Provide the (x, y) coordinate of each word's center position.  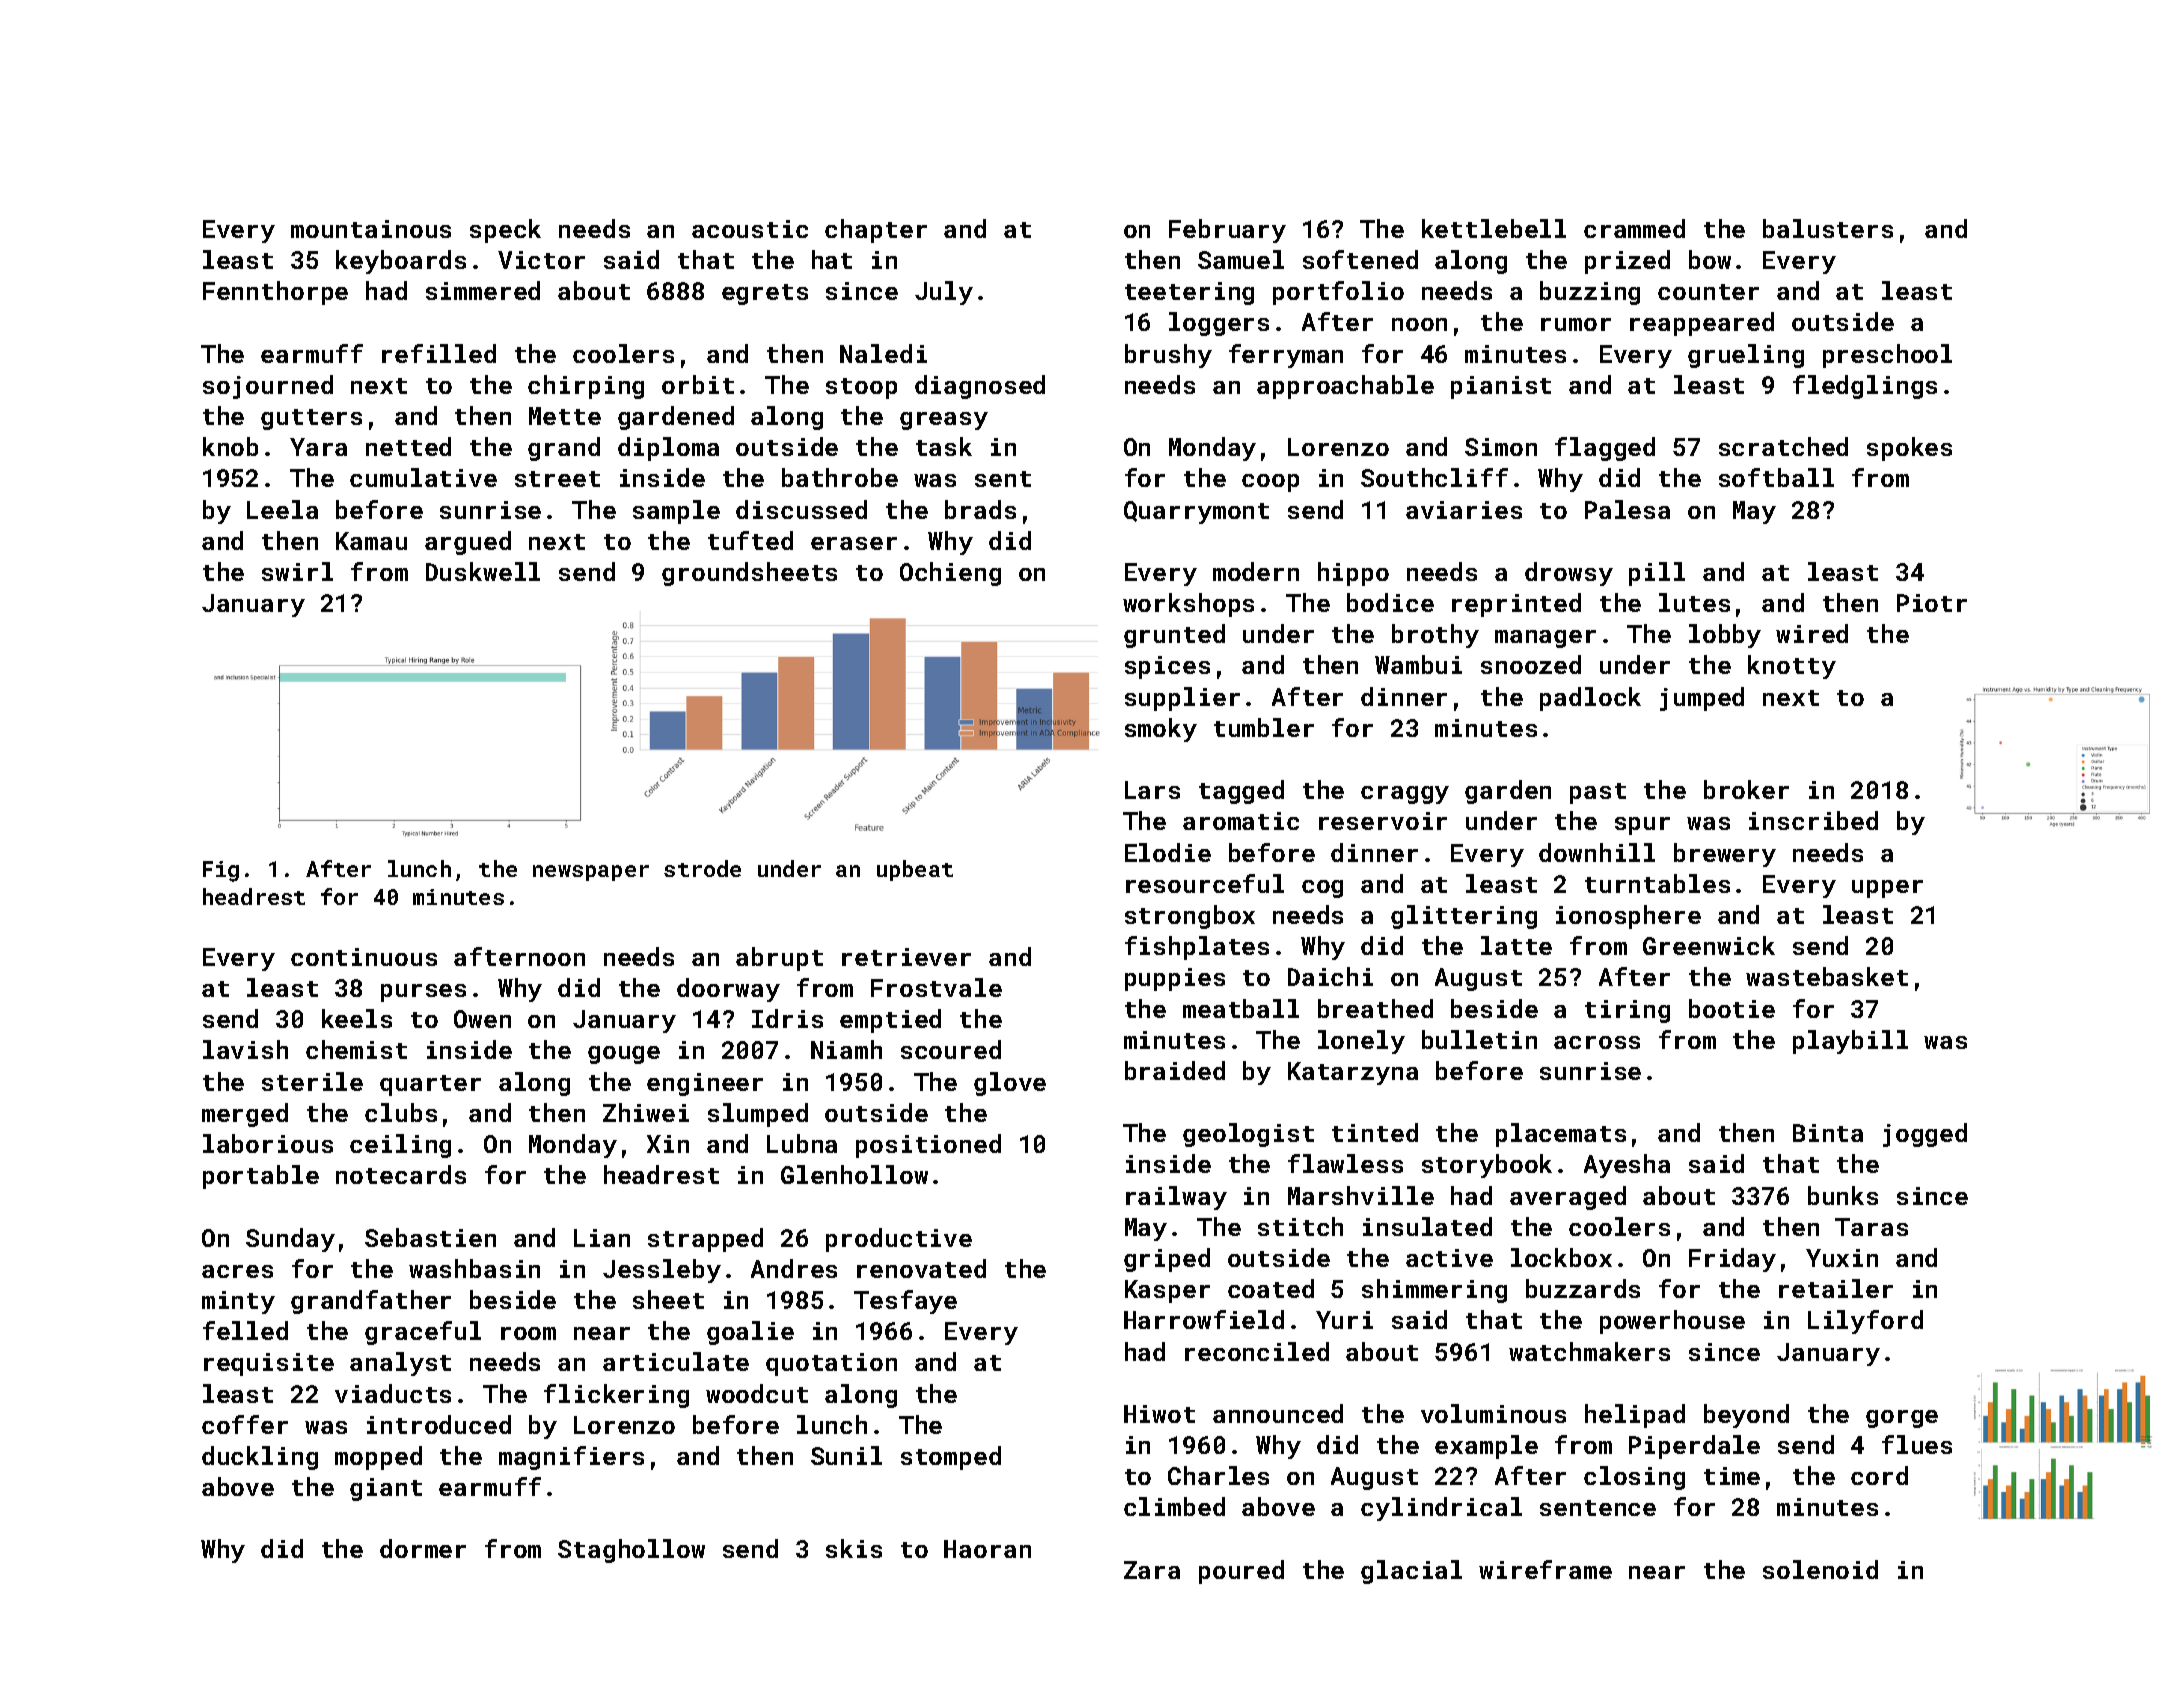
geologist (1248, 1135)
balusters (1828, 228)
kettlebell (1494, 228)
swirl (297, 571)
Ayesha (1627, 1166)
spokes (1909, 449)
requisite (269, 1364)
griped (1167, 1260)
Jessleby (662, 1271)
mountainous (371, 229)
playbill (1850, 1042)
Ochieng (950, 574)
